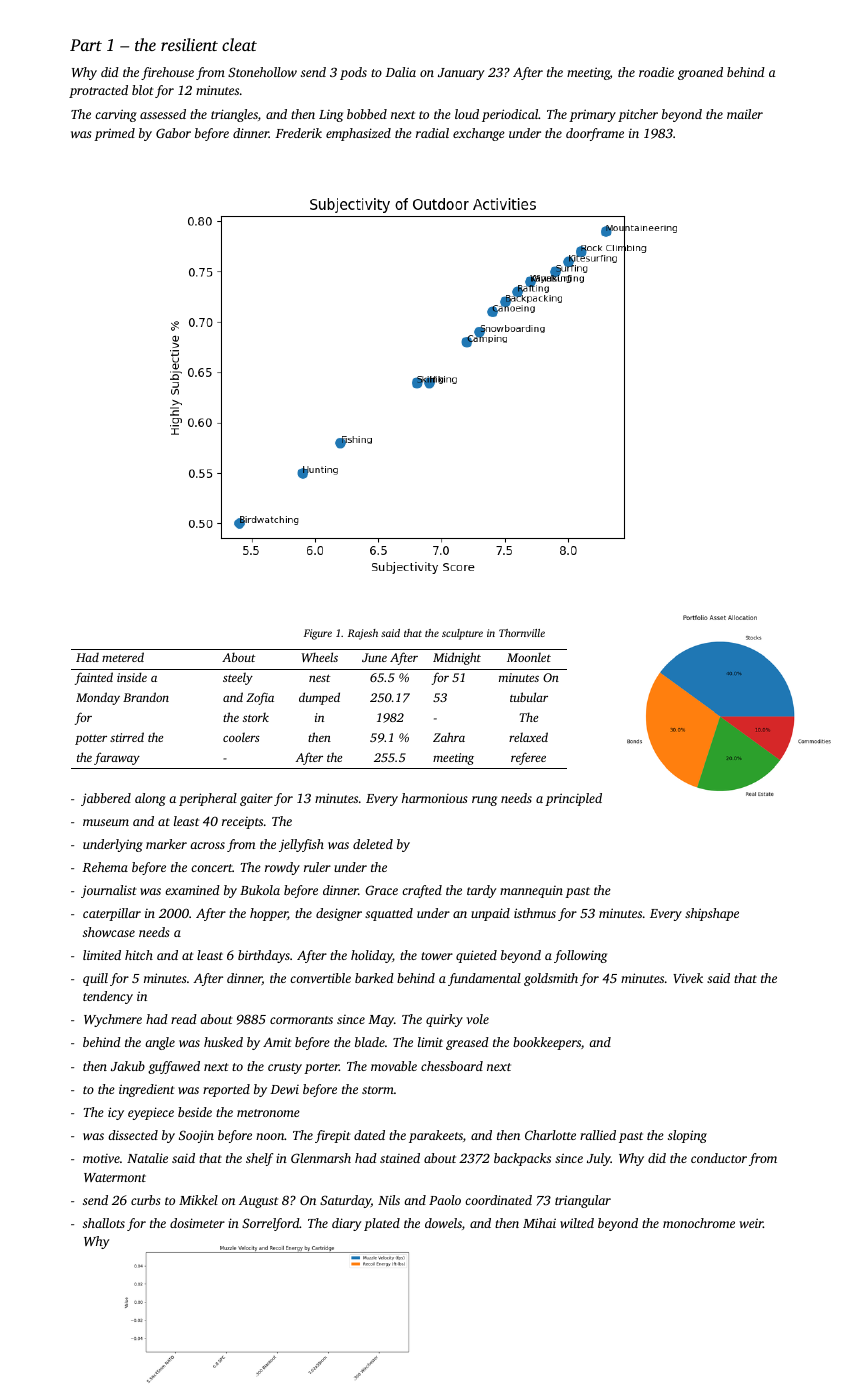 The height and width of the document is (1400, 849). I want to click on radial, so click(432, 133).
